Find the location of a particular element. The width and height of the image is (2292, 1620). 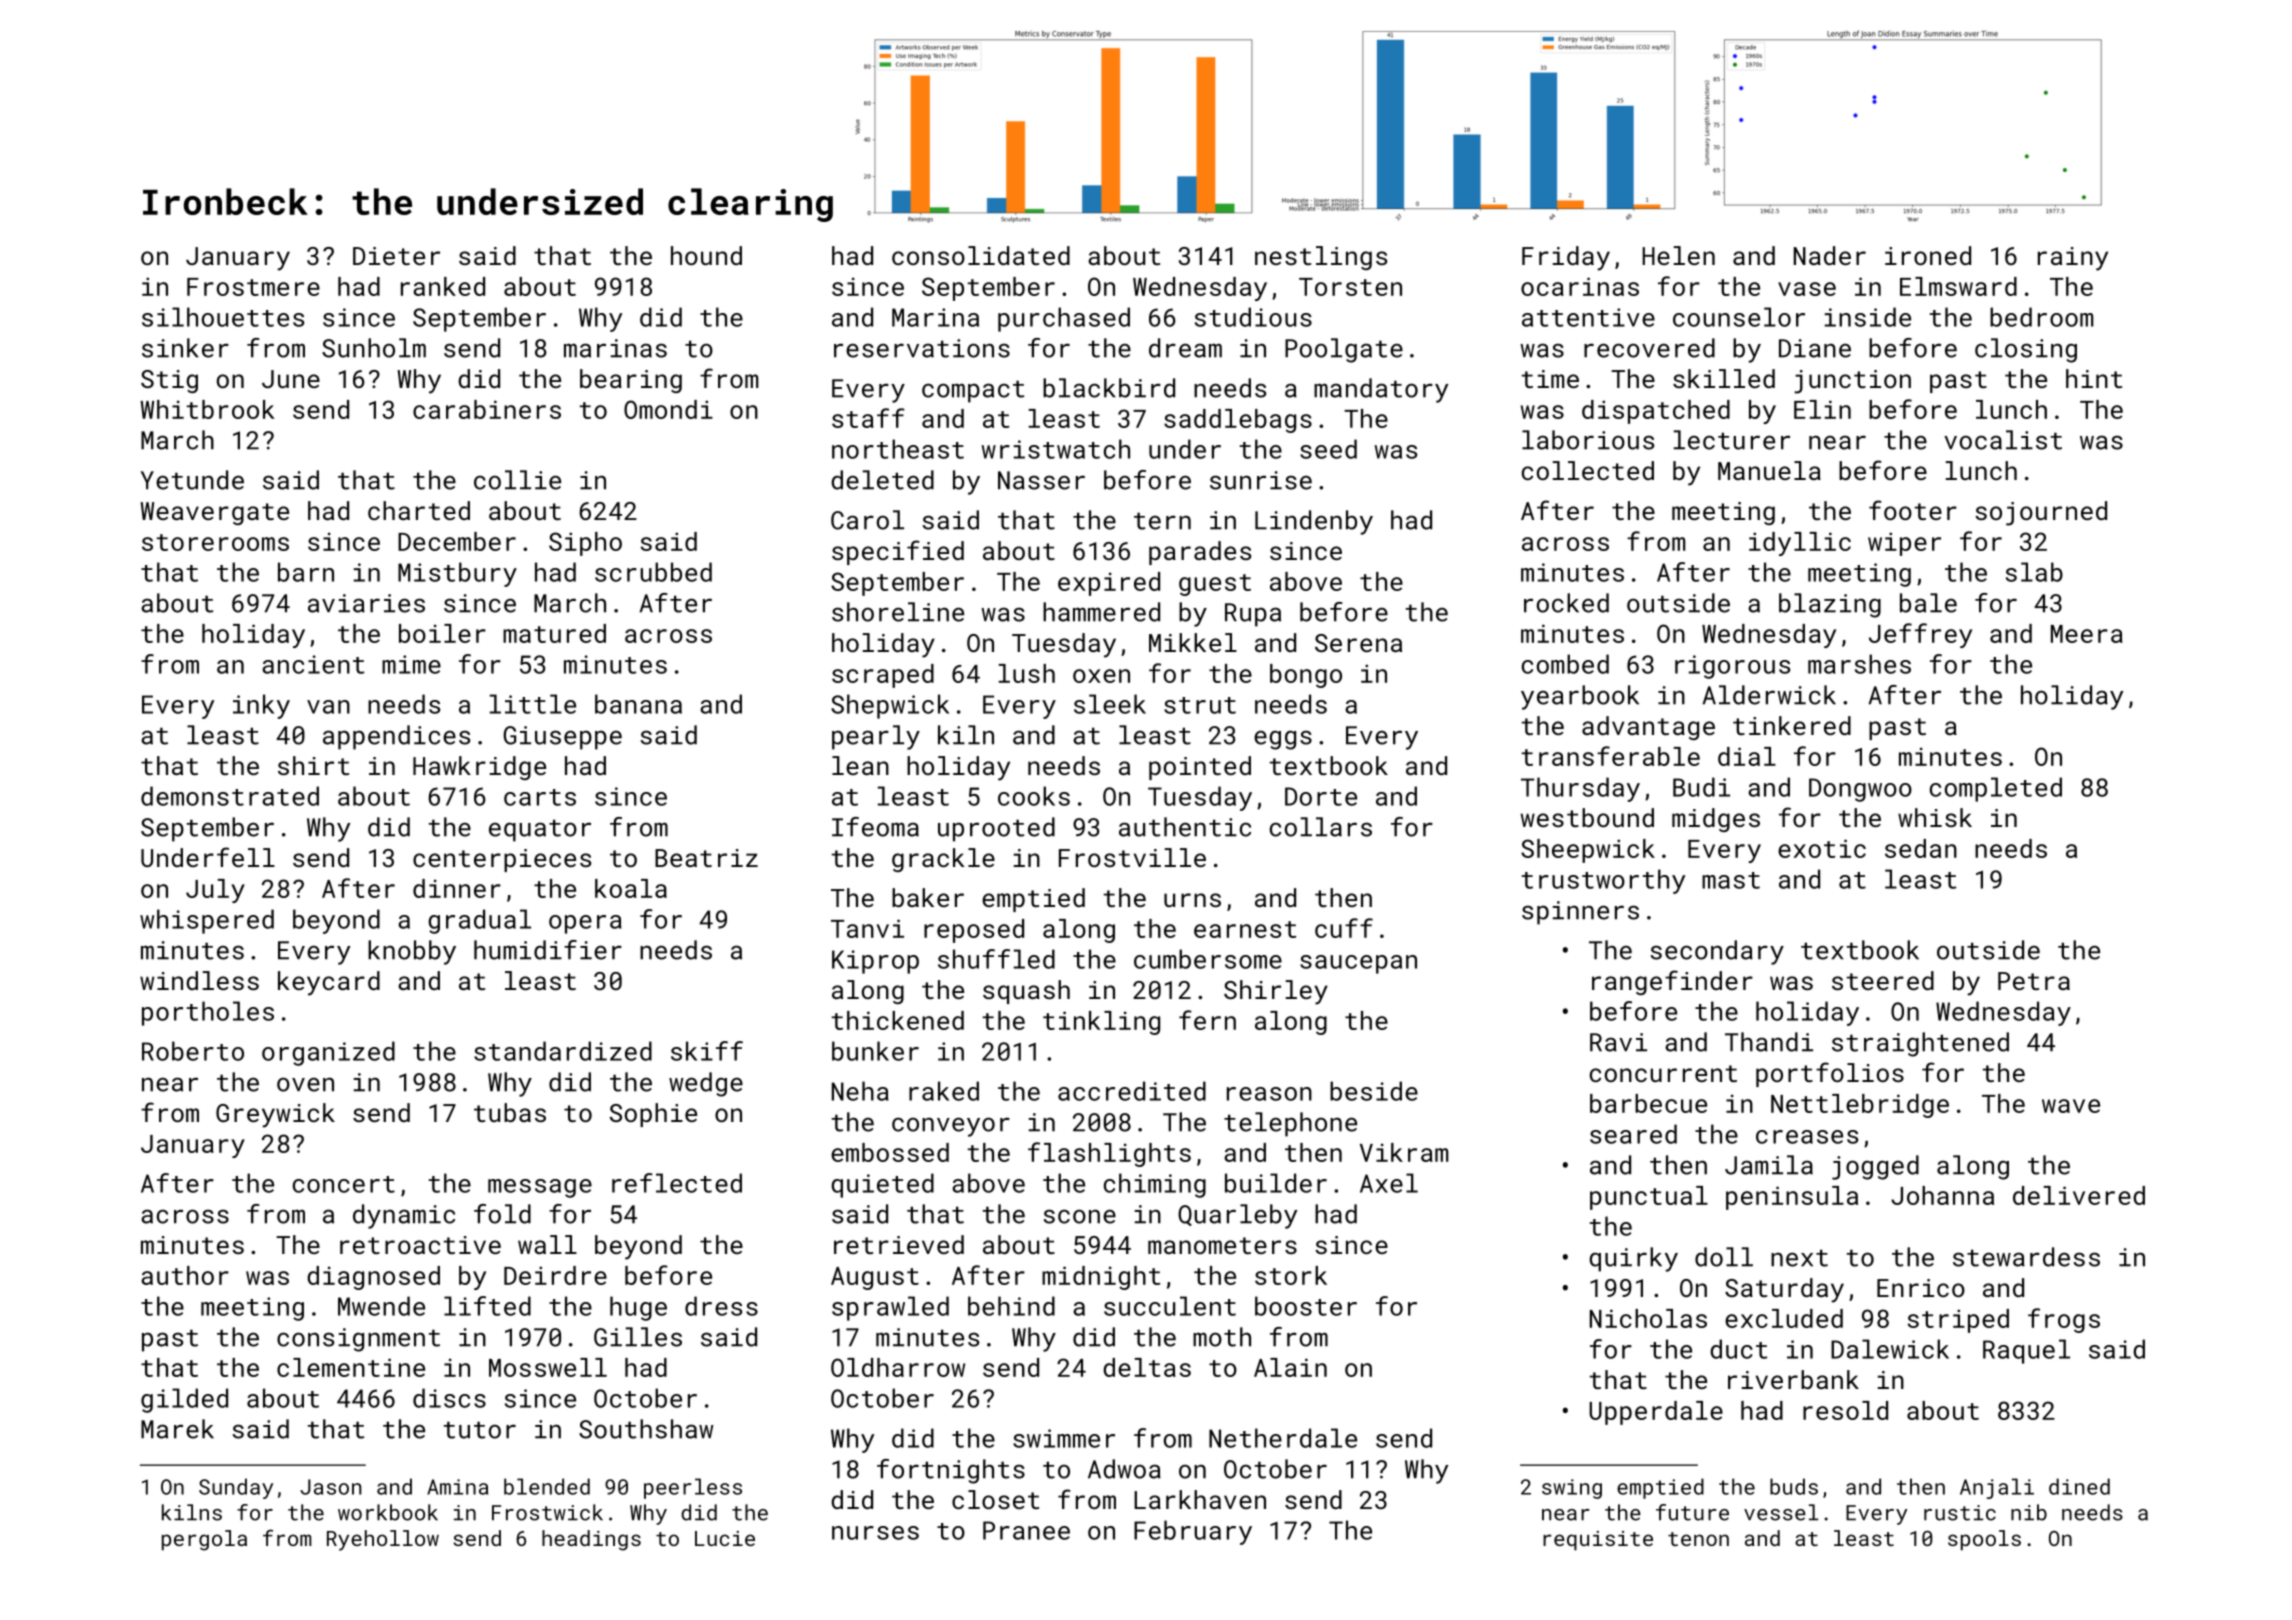

spinners is located at coordinates (1580, 913).
